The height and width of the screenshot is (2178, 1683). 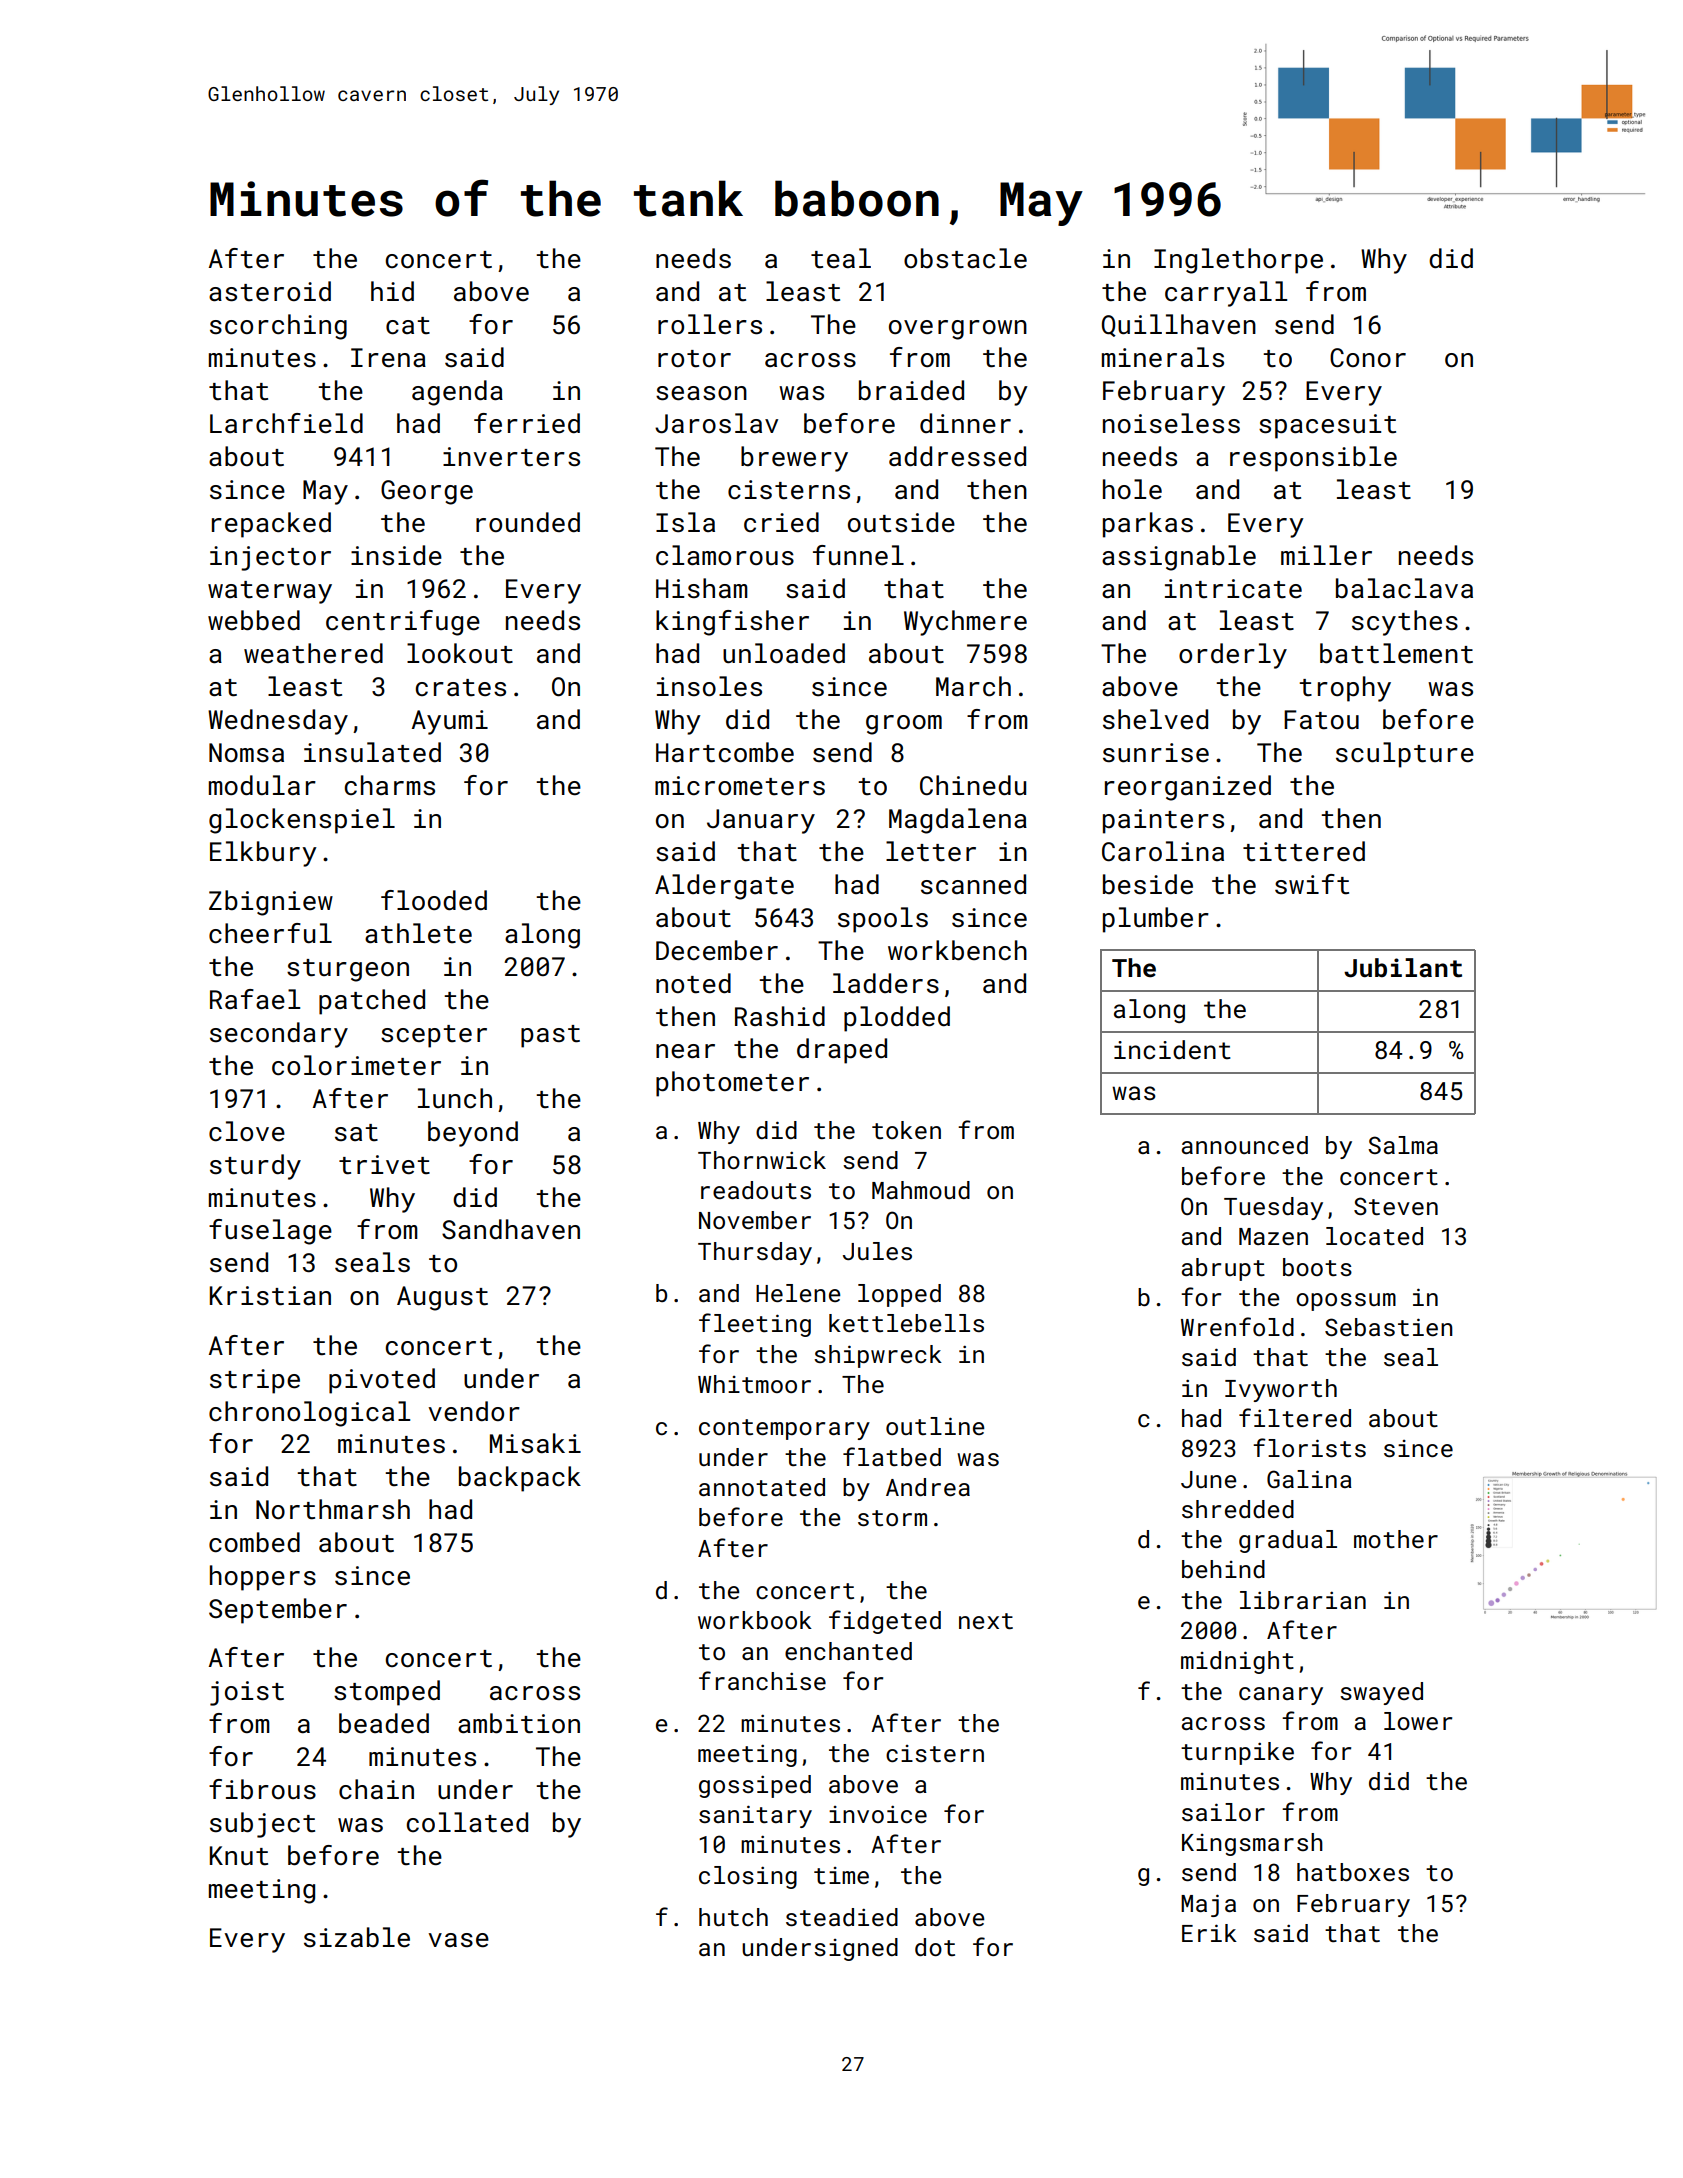 I want to click on Inglethorpe, so click(x=1238, y=261).
